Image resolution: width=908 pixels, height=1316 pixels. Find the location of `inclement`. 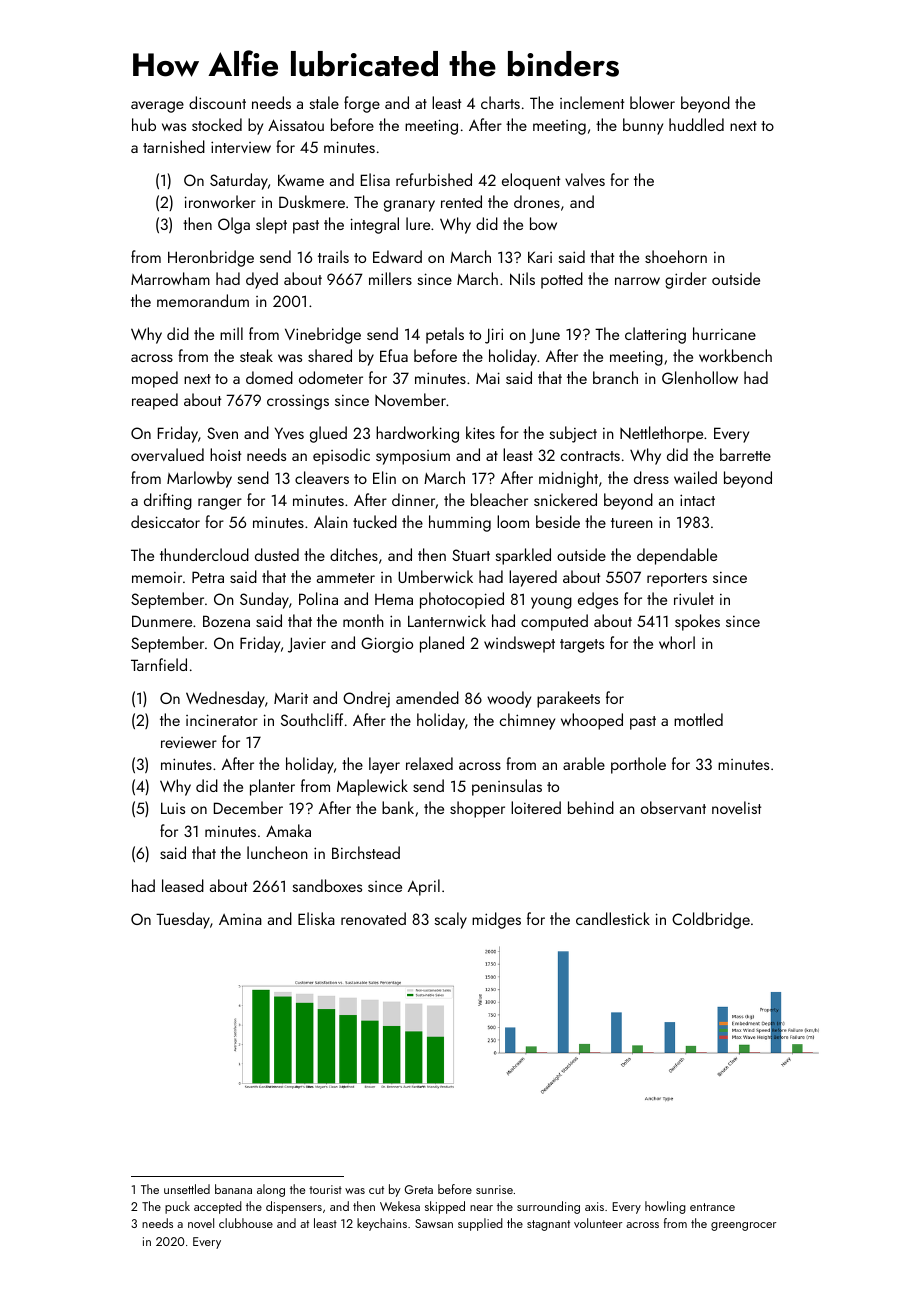

inclement is located at coordinates (592, 102).
